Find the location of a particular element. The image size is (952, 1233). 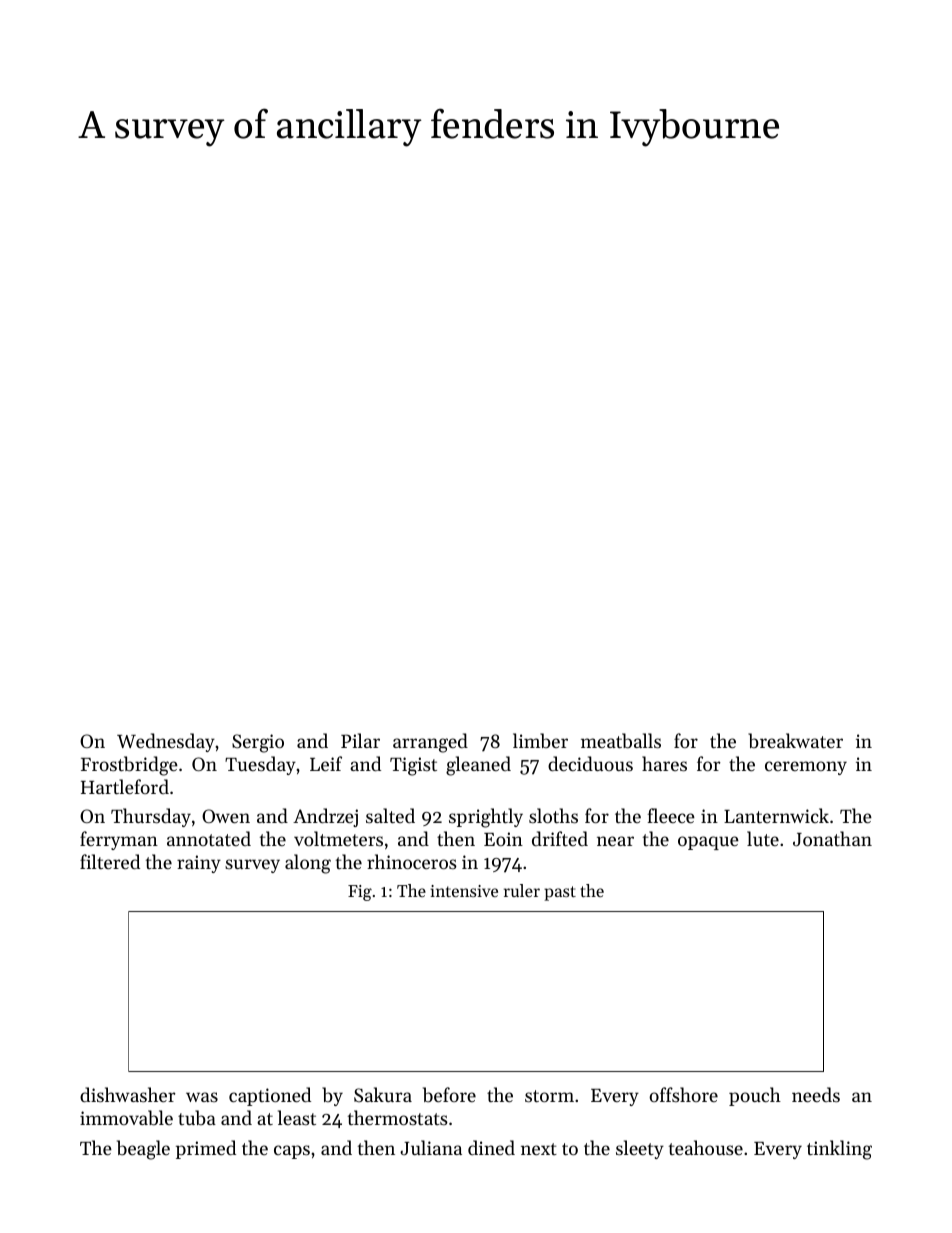

Pilar is located at coordinates (360, 740).
